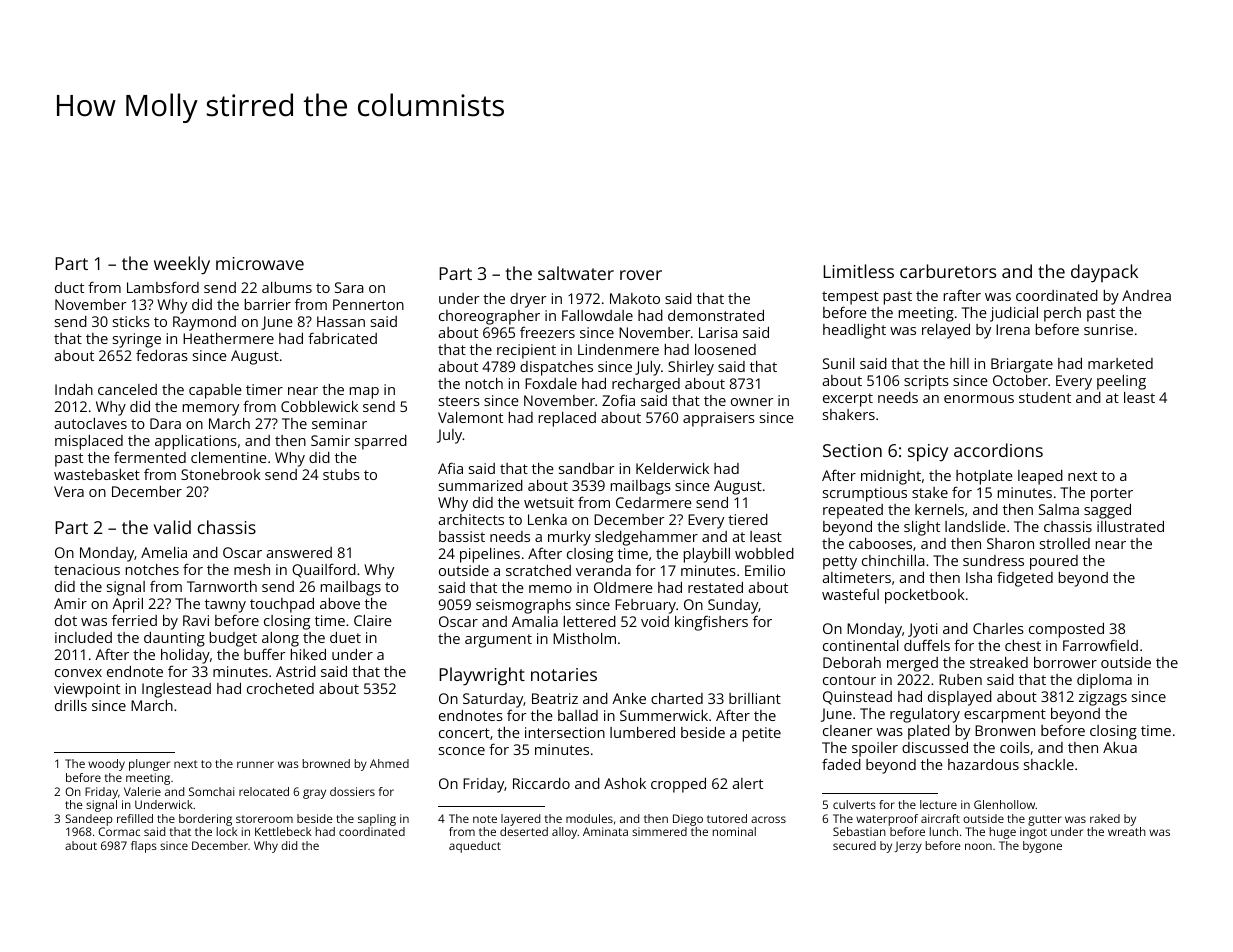 The height and width of the screenshot is (952, 1233). Describe the element at coordinates (345, 637) in the screenshot. I see `duet` at that location.
